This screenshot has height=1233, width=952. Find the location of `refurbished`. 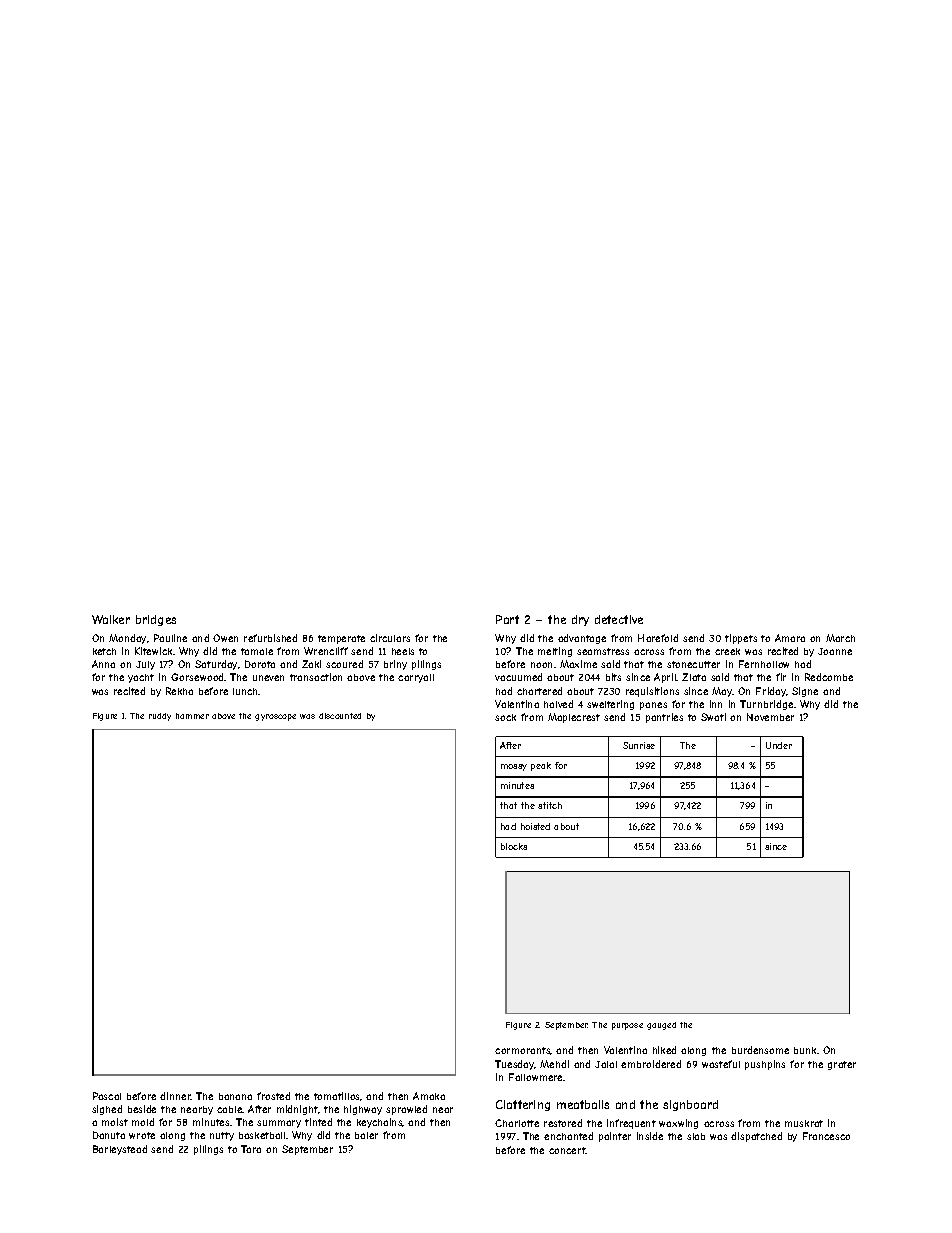

refurbished is located at coordinates (270, 638).
